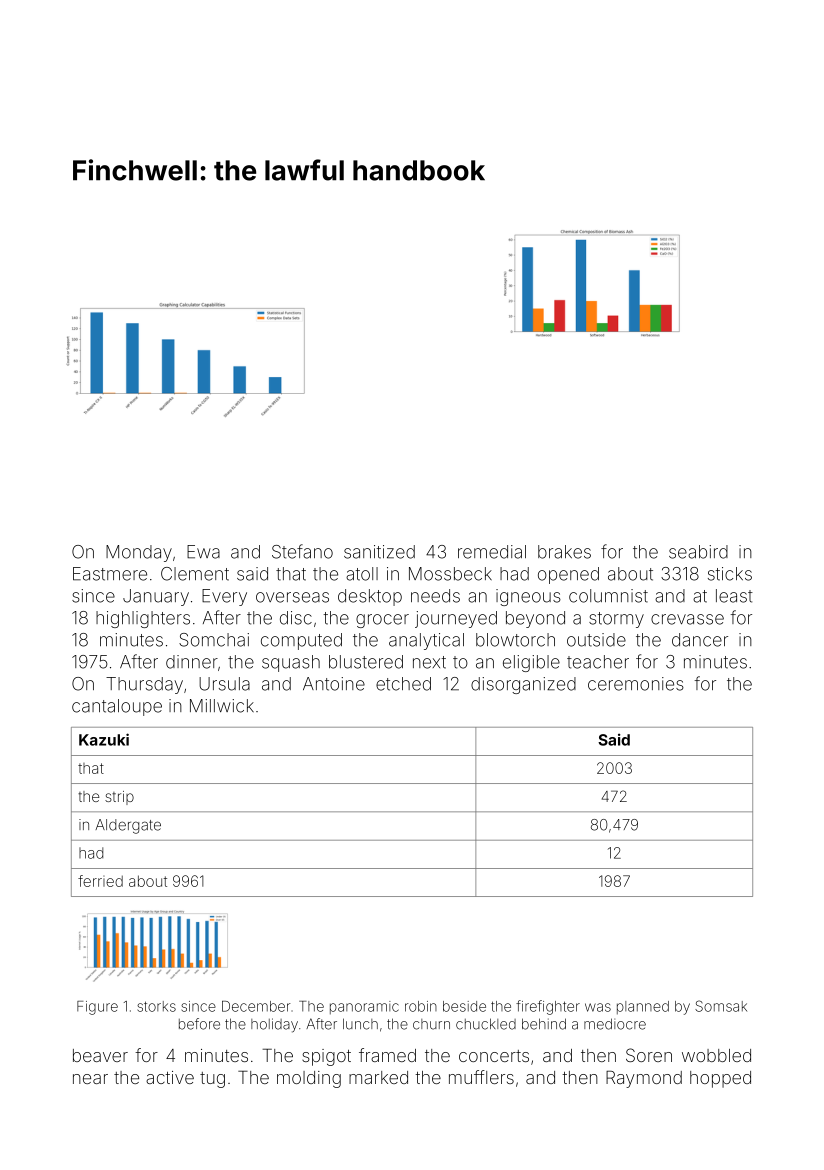 The image size is (824, 1170). What do you see at coordinates (100, 881) in the image?
I see `ferried` at bounding box center [100, 881].
